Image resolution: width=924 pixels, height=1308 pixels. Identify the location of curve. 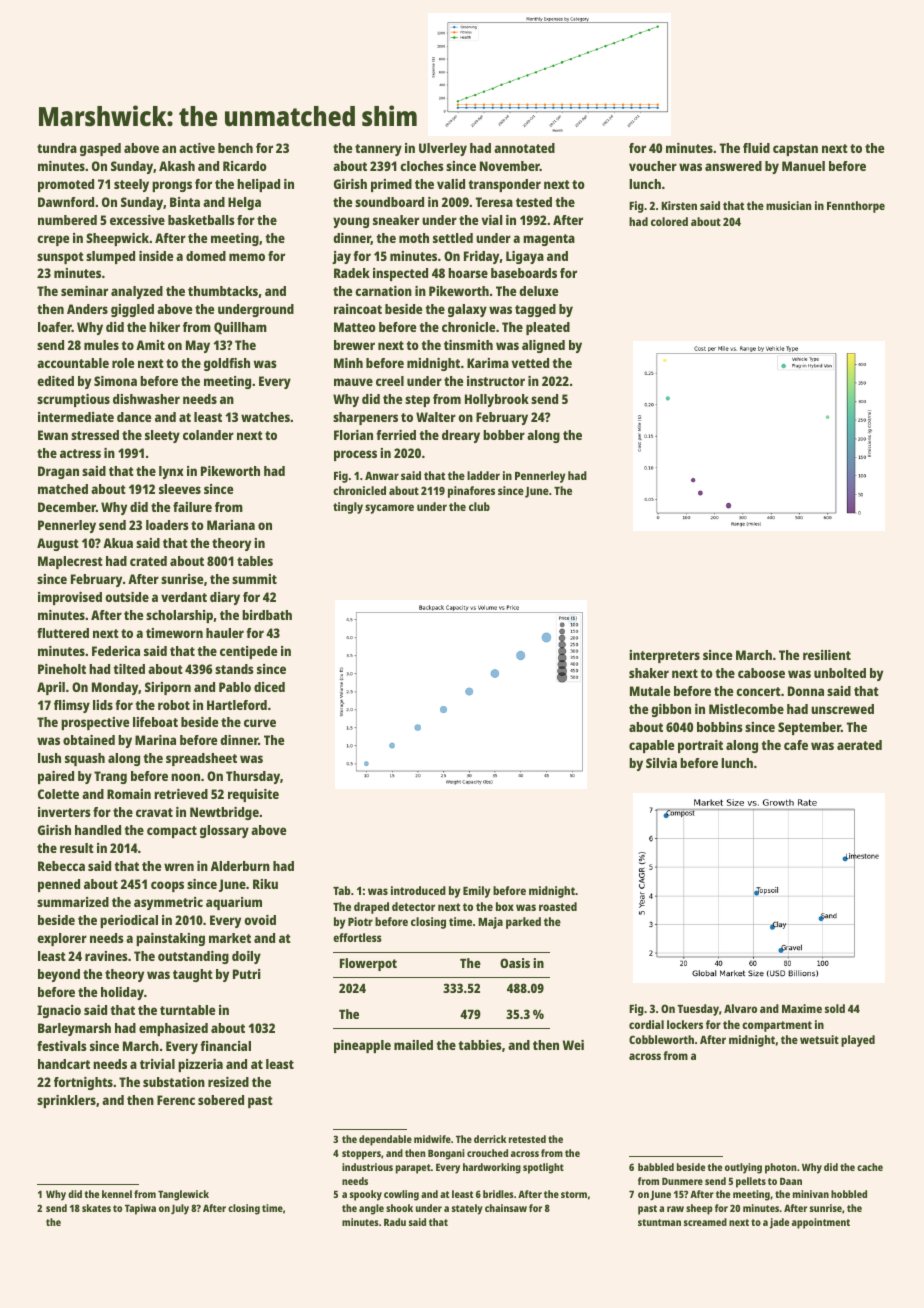
(260, 723).
